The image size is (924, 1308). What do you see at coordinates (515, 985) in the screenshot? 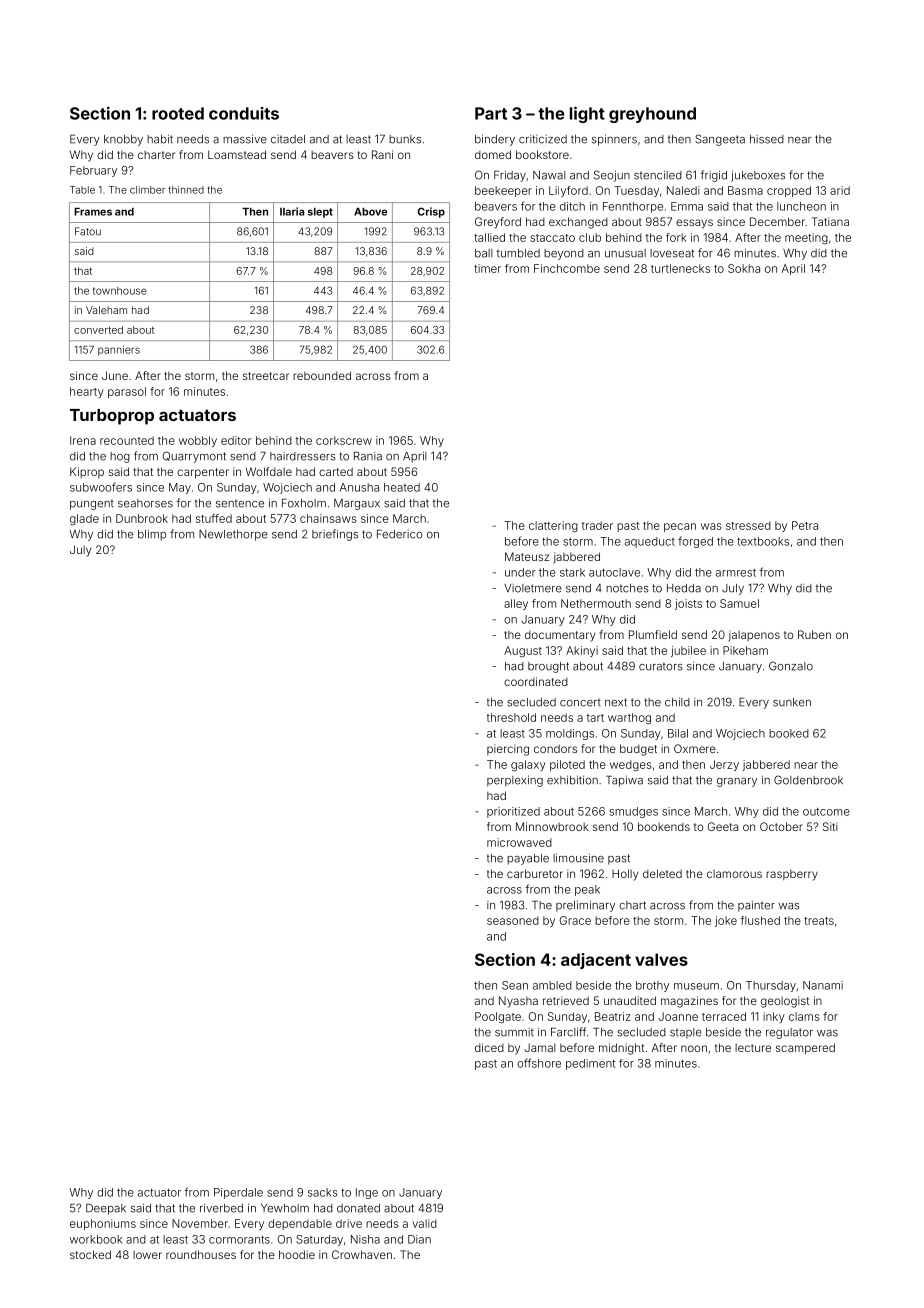
I see `Sean` at bounding box center [515, 985].
